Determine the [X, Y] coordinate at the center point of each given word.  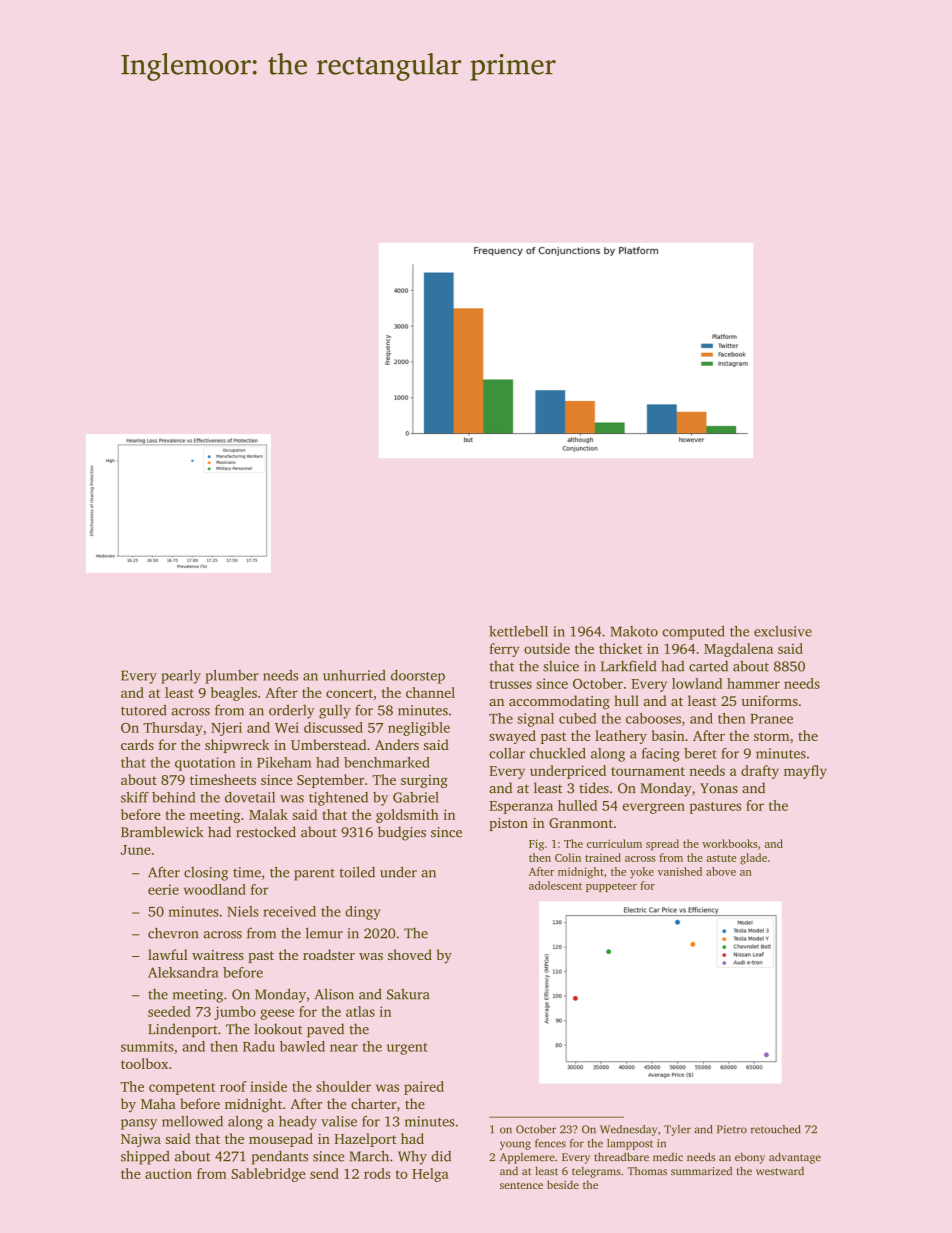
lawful [168, 954]
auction [168, 1173]
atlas [360, 1011]
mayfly [805, 772]
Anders [397, 744]
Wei [287, 727]
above [721, 871]
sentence [521, 1185]
